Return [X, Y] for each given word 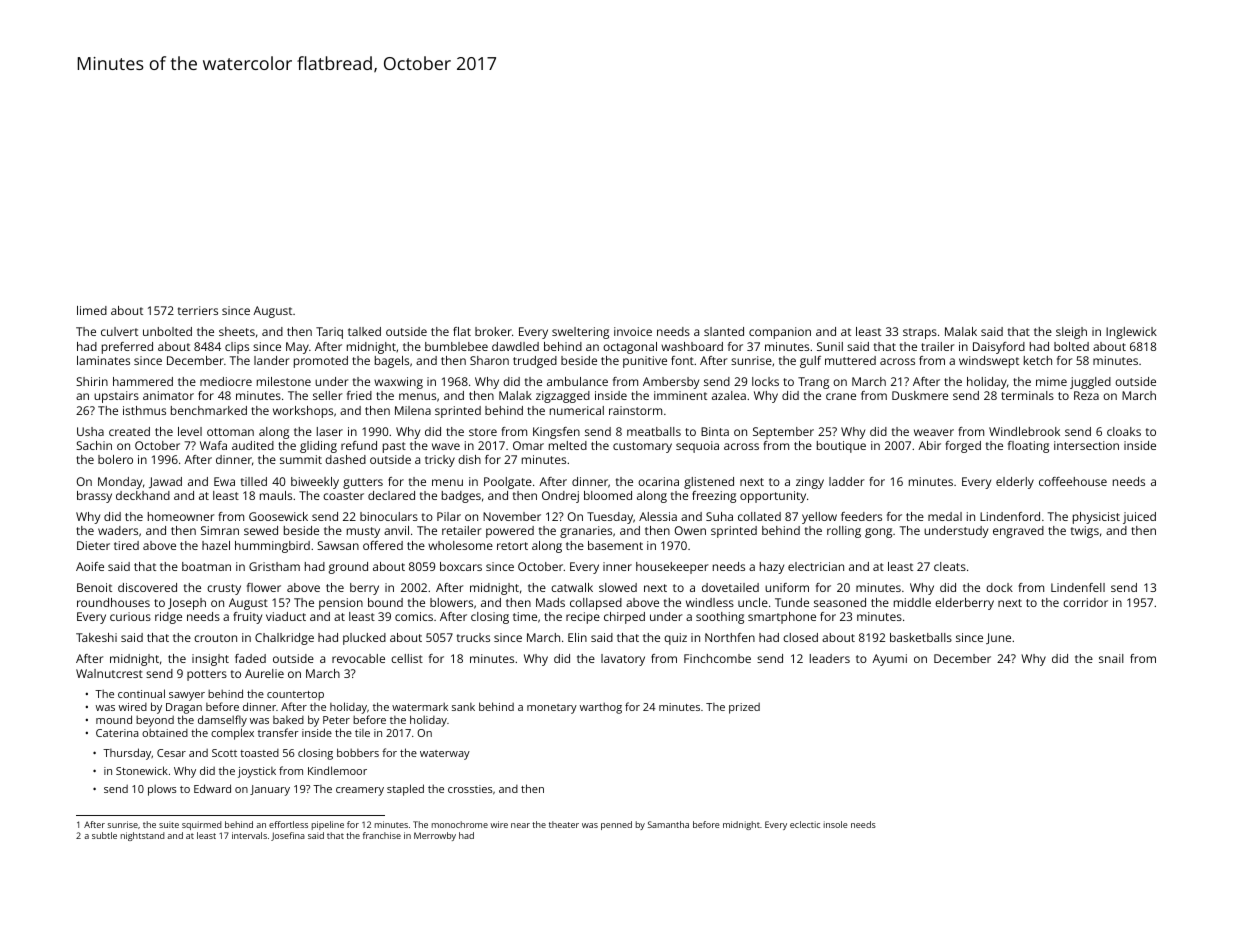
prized [744, 708]
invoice [633, 331]
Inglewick [1131, 333]
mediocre [226, 381]
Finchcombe [717, 658]
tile [362, 733]
